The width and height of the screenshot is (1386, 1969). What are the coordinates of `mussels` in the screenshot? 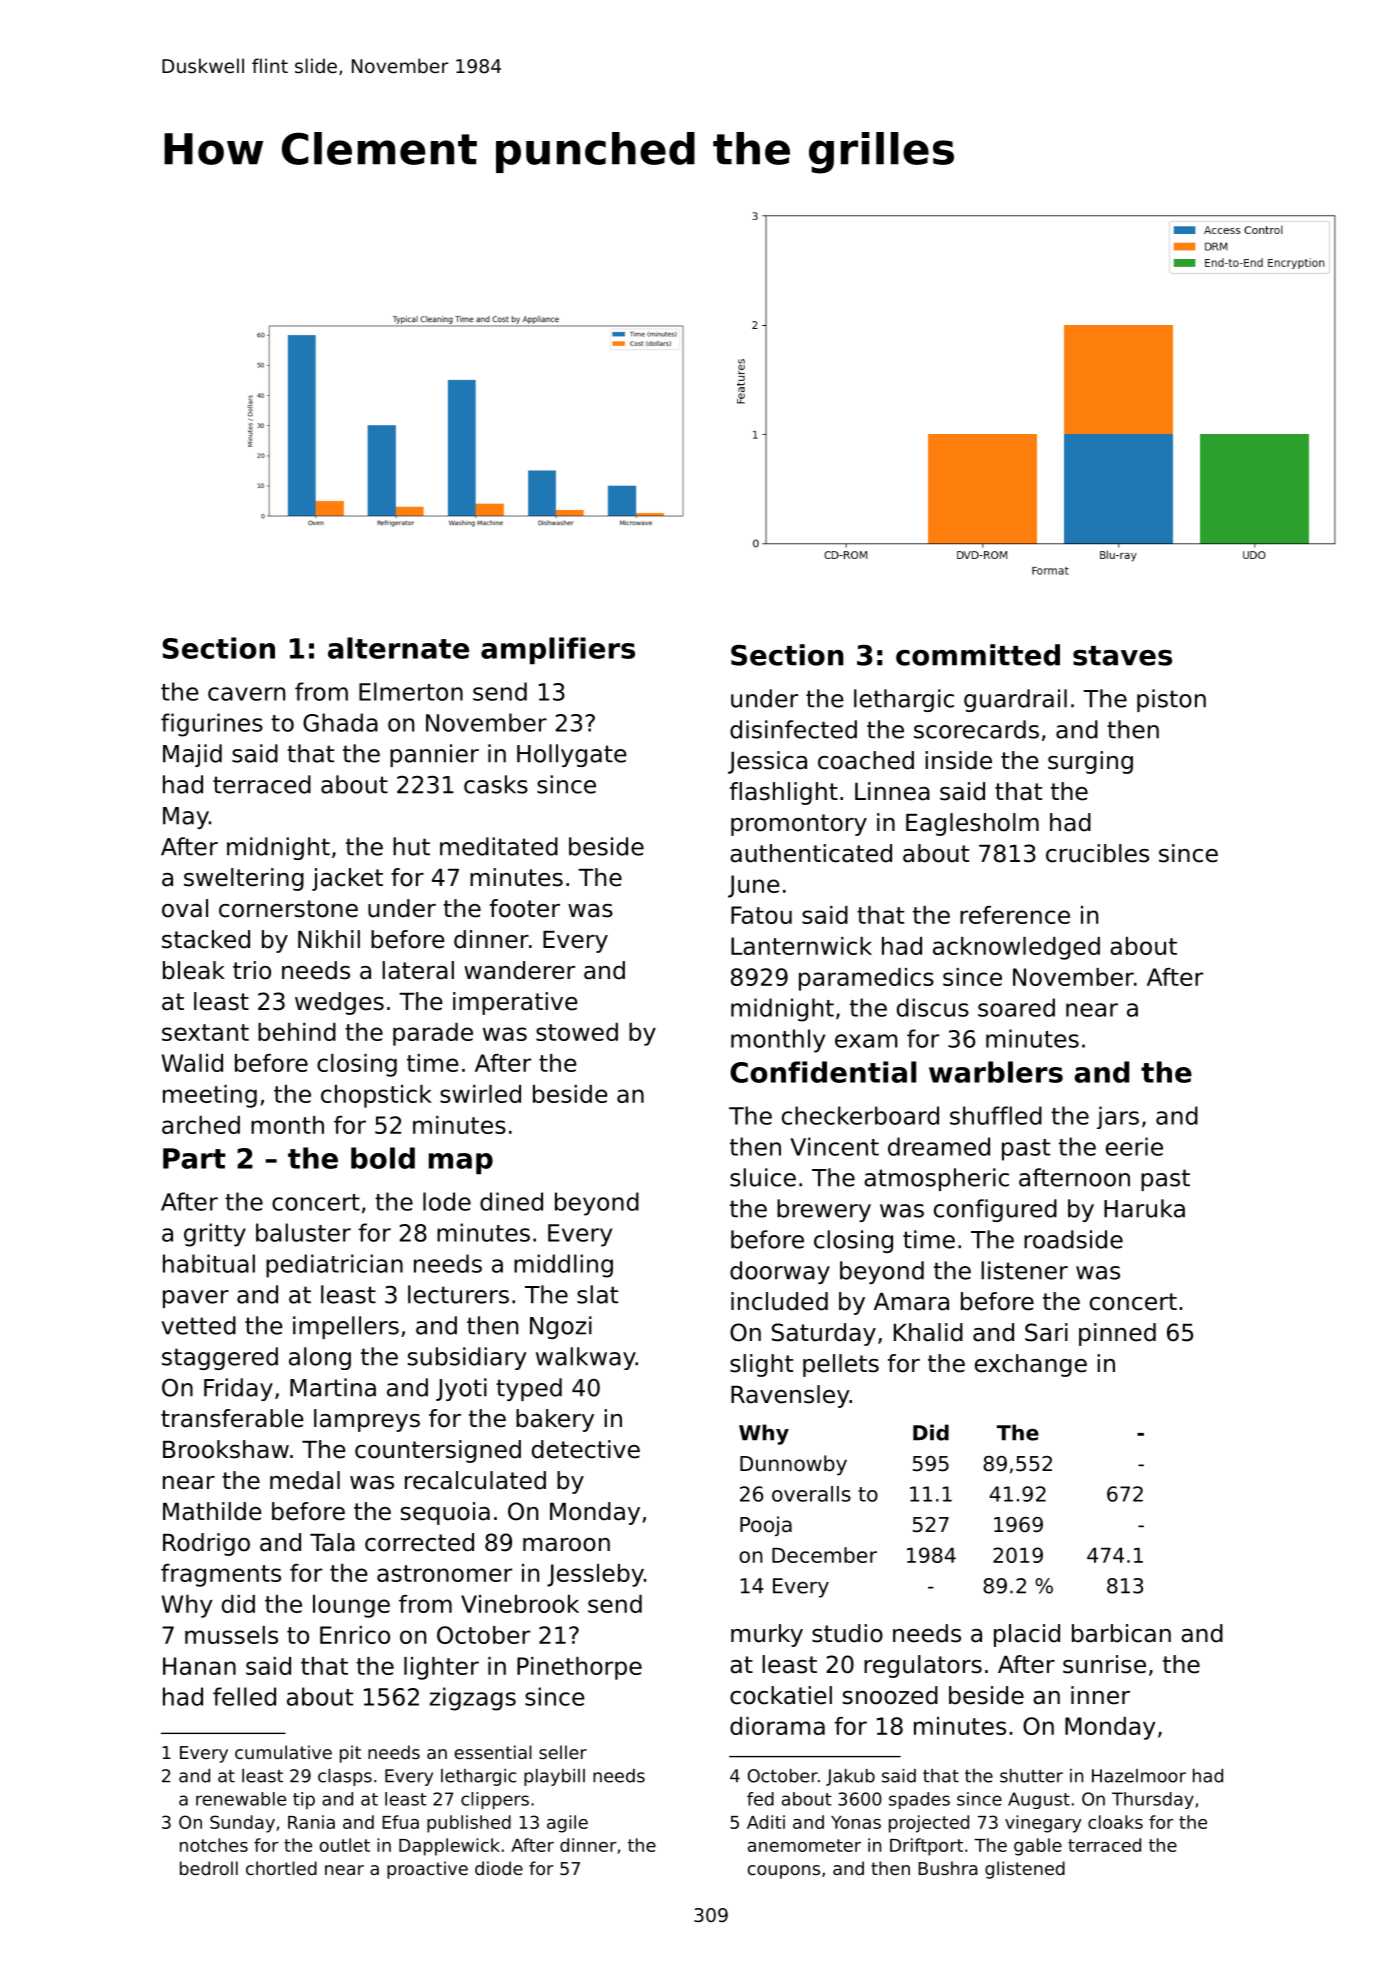 It's located at (231, 1635).
